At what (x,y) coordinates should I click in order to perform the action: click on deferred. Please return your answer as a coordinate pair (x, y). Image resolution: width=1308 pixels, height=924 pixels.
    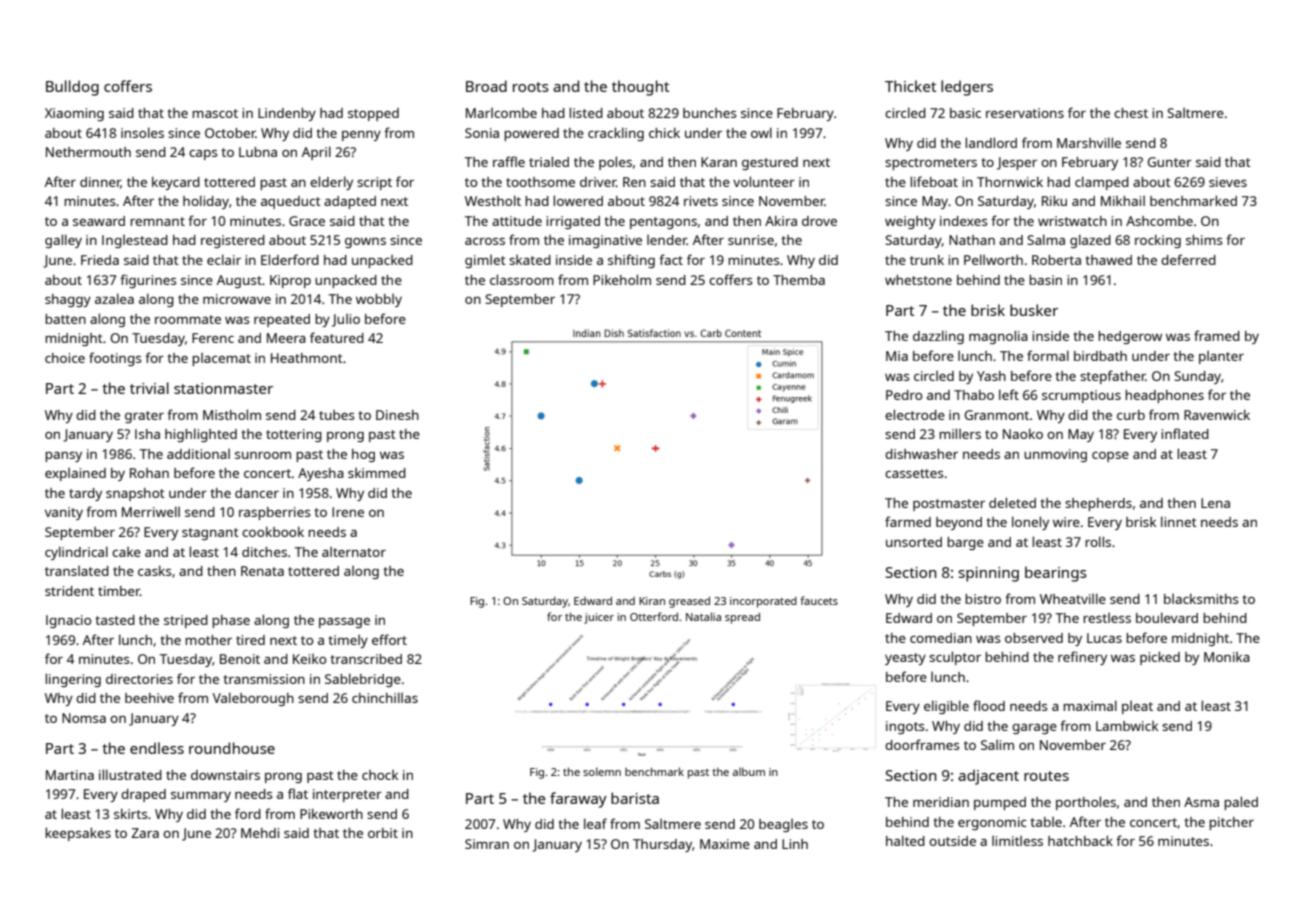
    Looking at the image, I should click on (1188, 259).
